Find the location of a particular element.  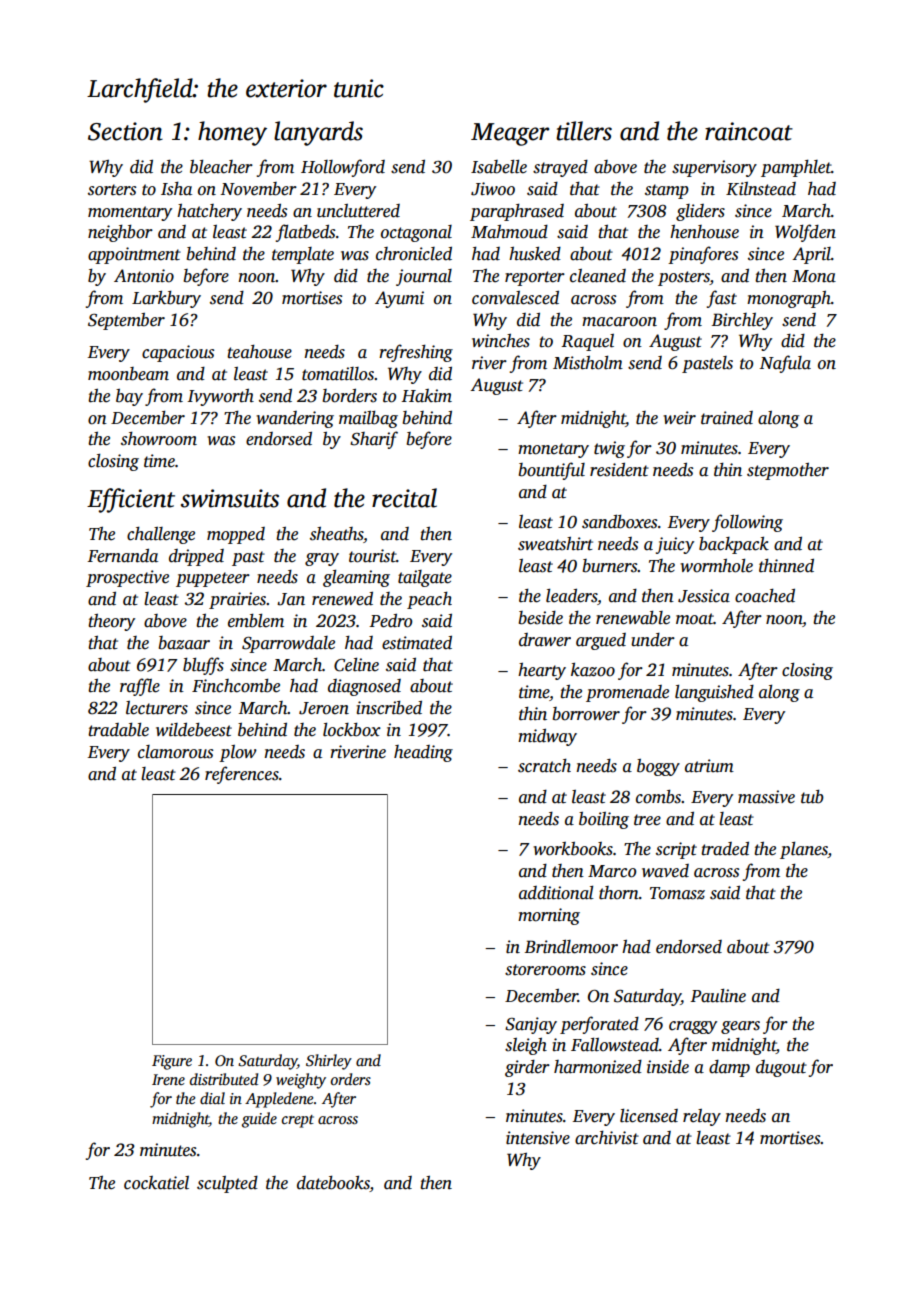

Section is located at coordinates (125, 131).
